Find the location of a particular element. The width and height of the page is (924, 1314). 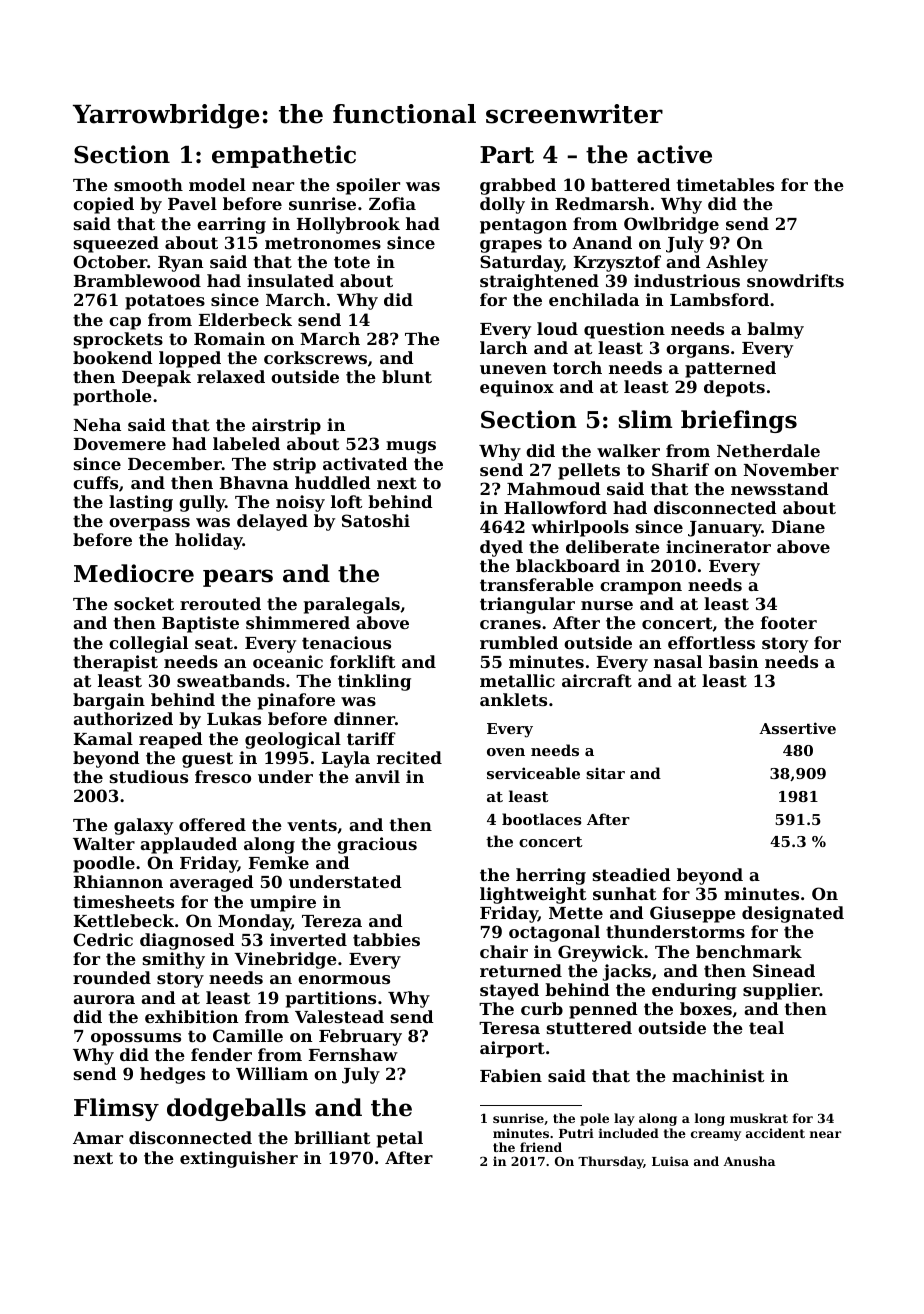

chair is located at coordinates (504, 951).
